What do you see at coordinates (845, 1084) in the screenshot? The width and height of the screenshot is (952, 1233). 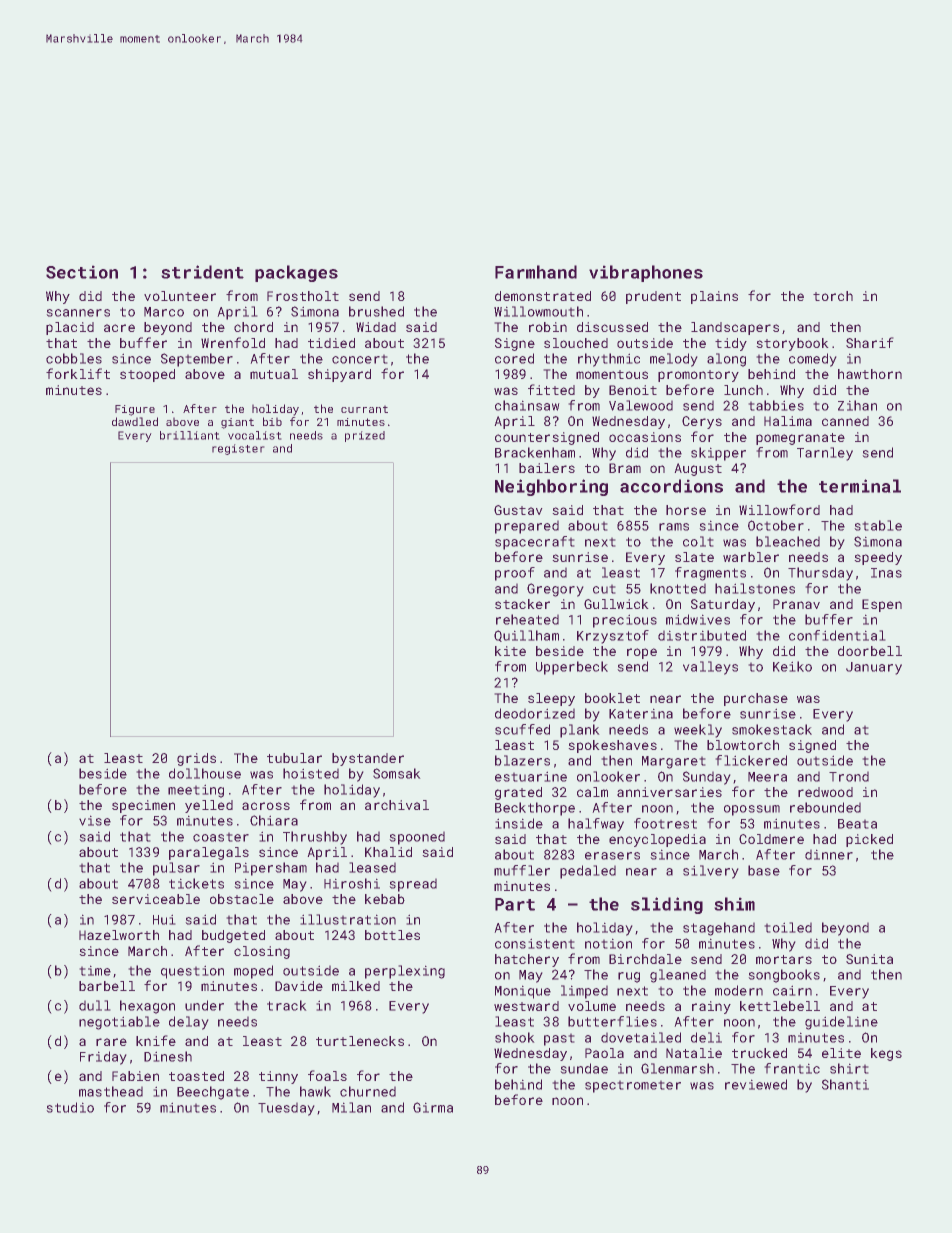 I see `Shanti` at bounding box center [845, 1084].
